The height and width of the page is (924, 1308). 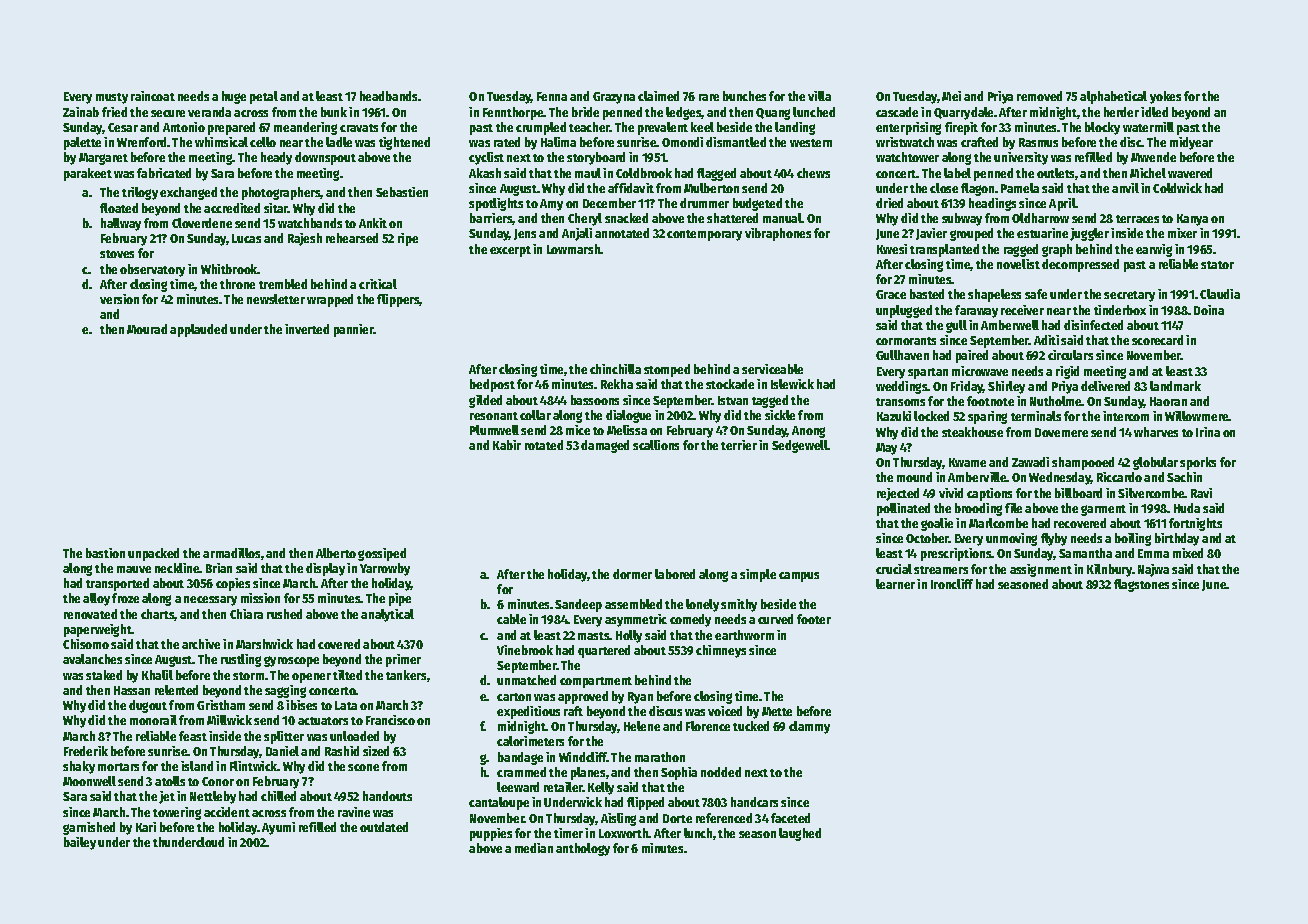 I want to click on yokes, so click(x=1165, y=97).
